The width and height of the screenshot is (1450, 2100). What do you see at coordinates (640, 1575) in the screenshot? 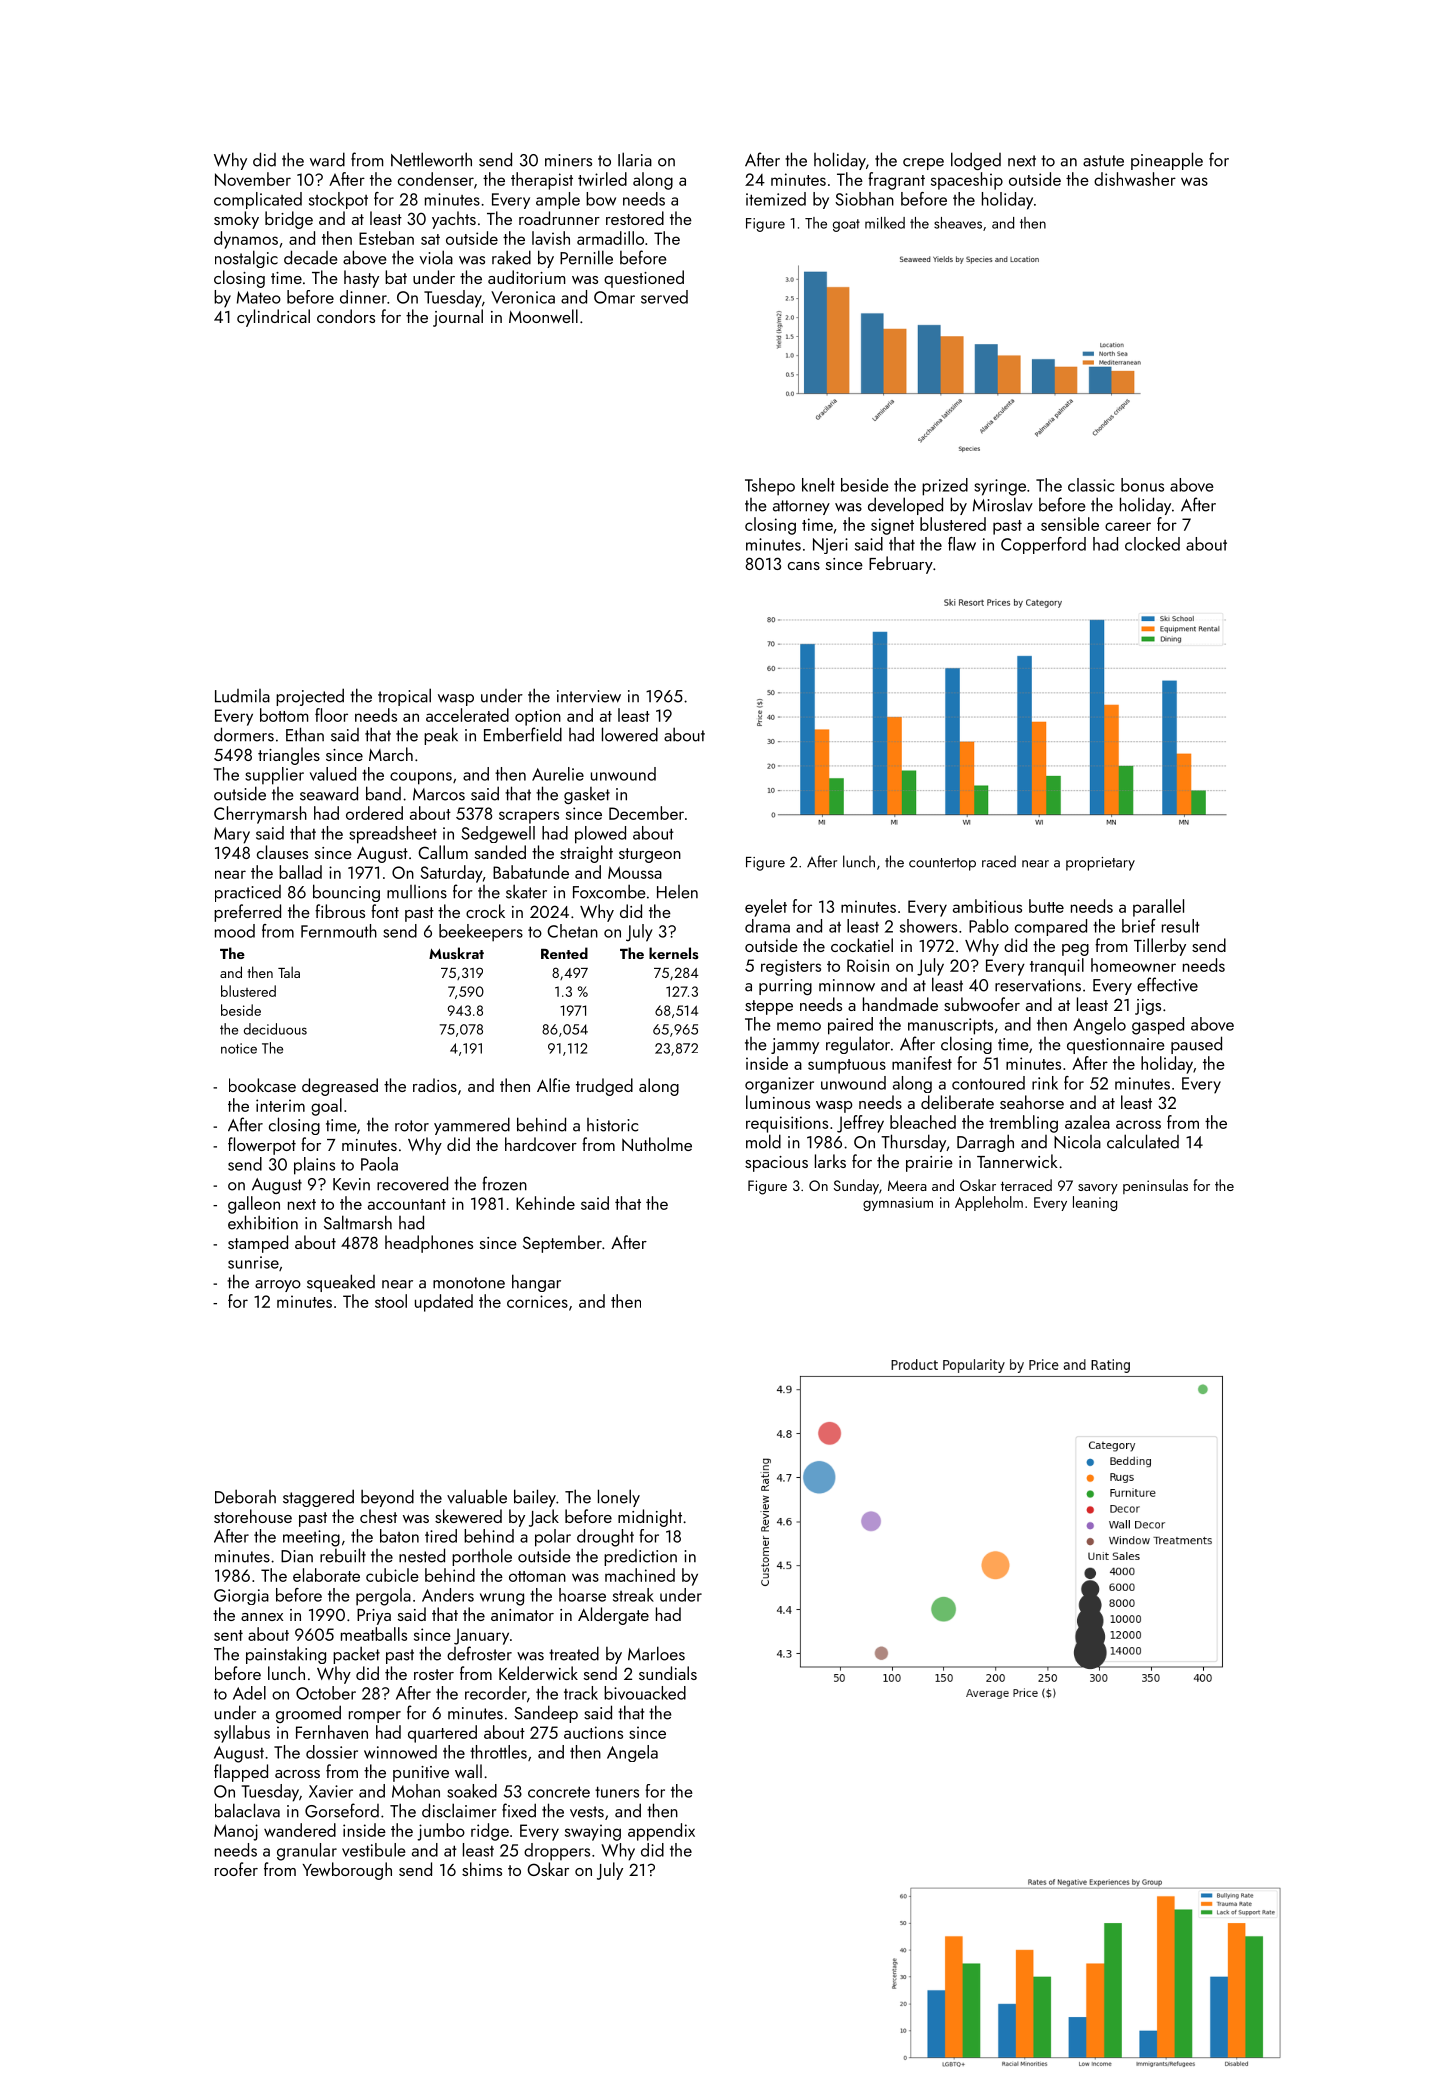
I see `machined` at bounding box center [640, 1575].
